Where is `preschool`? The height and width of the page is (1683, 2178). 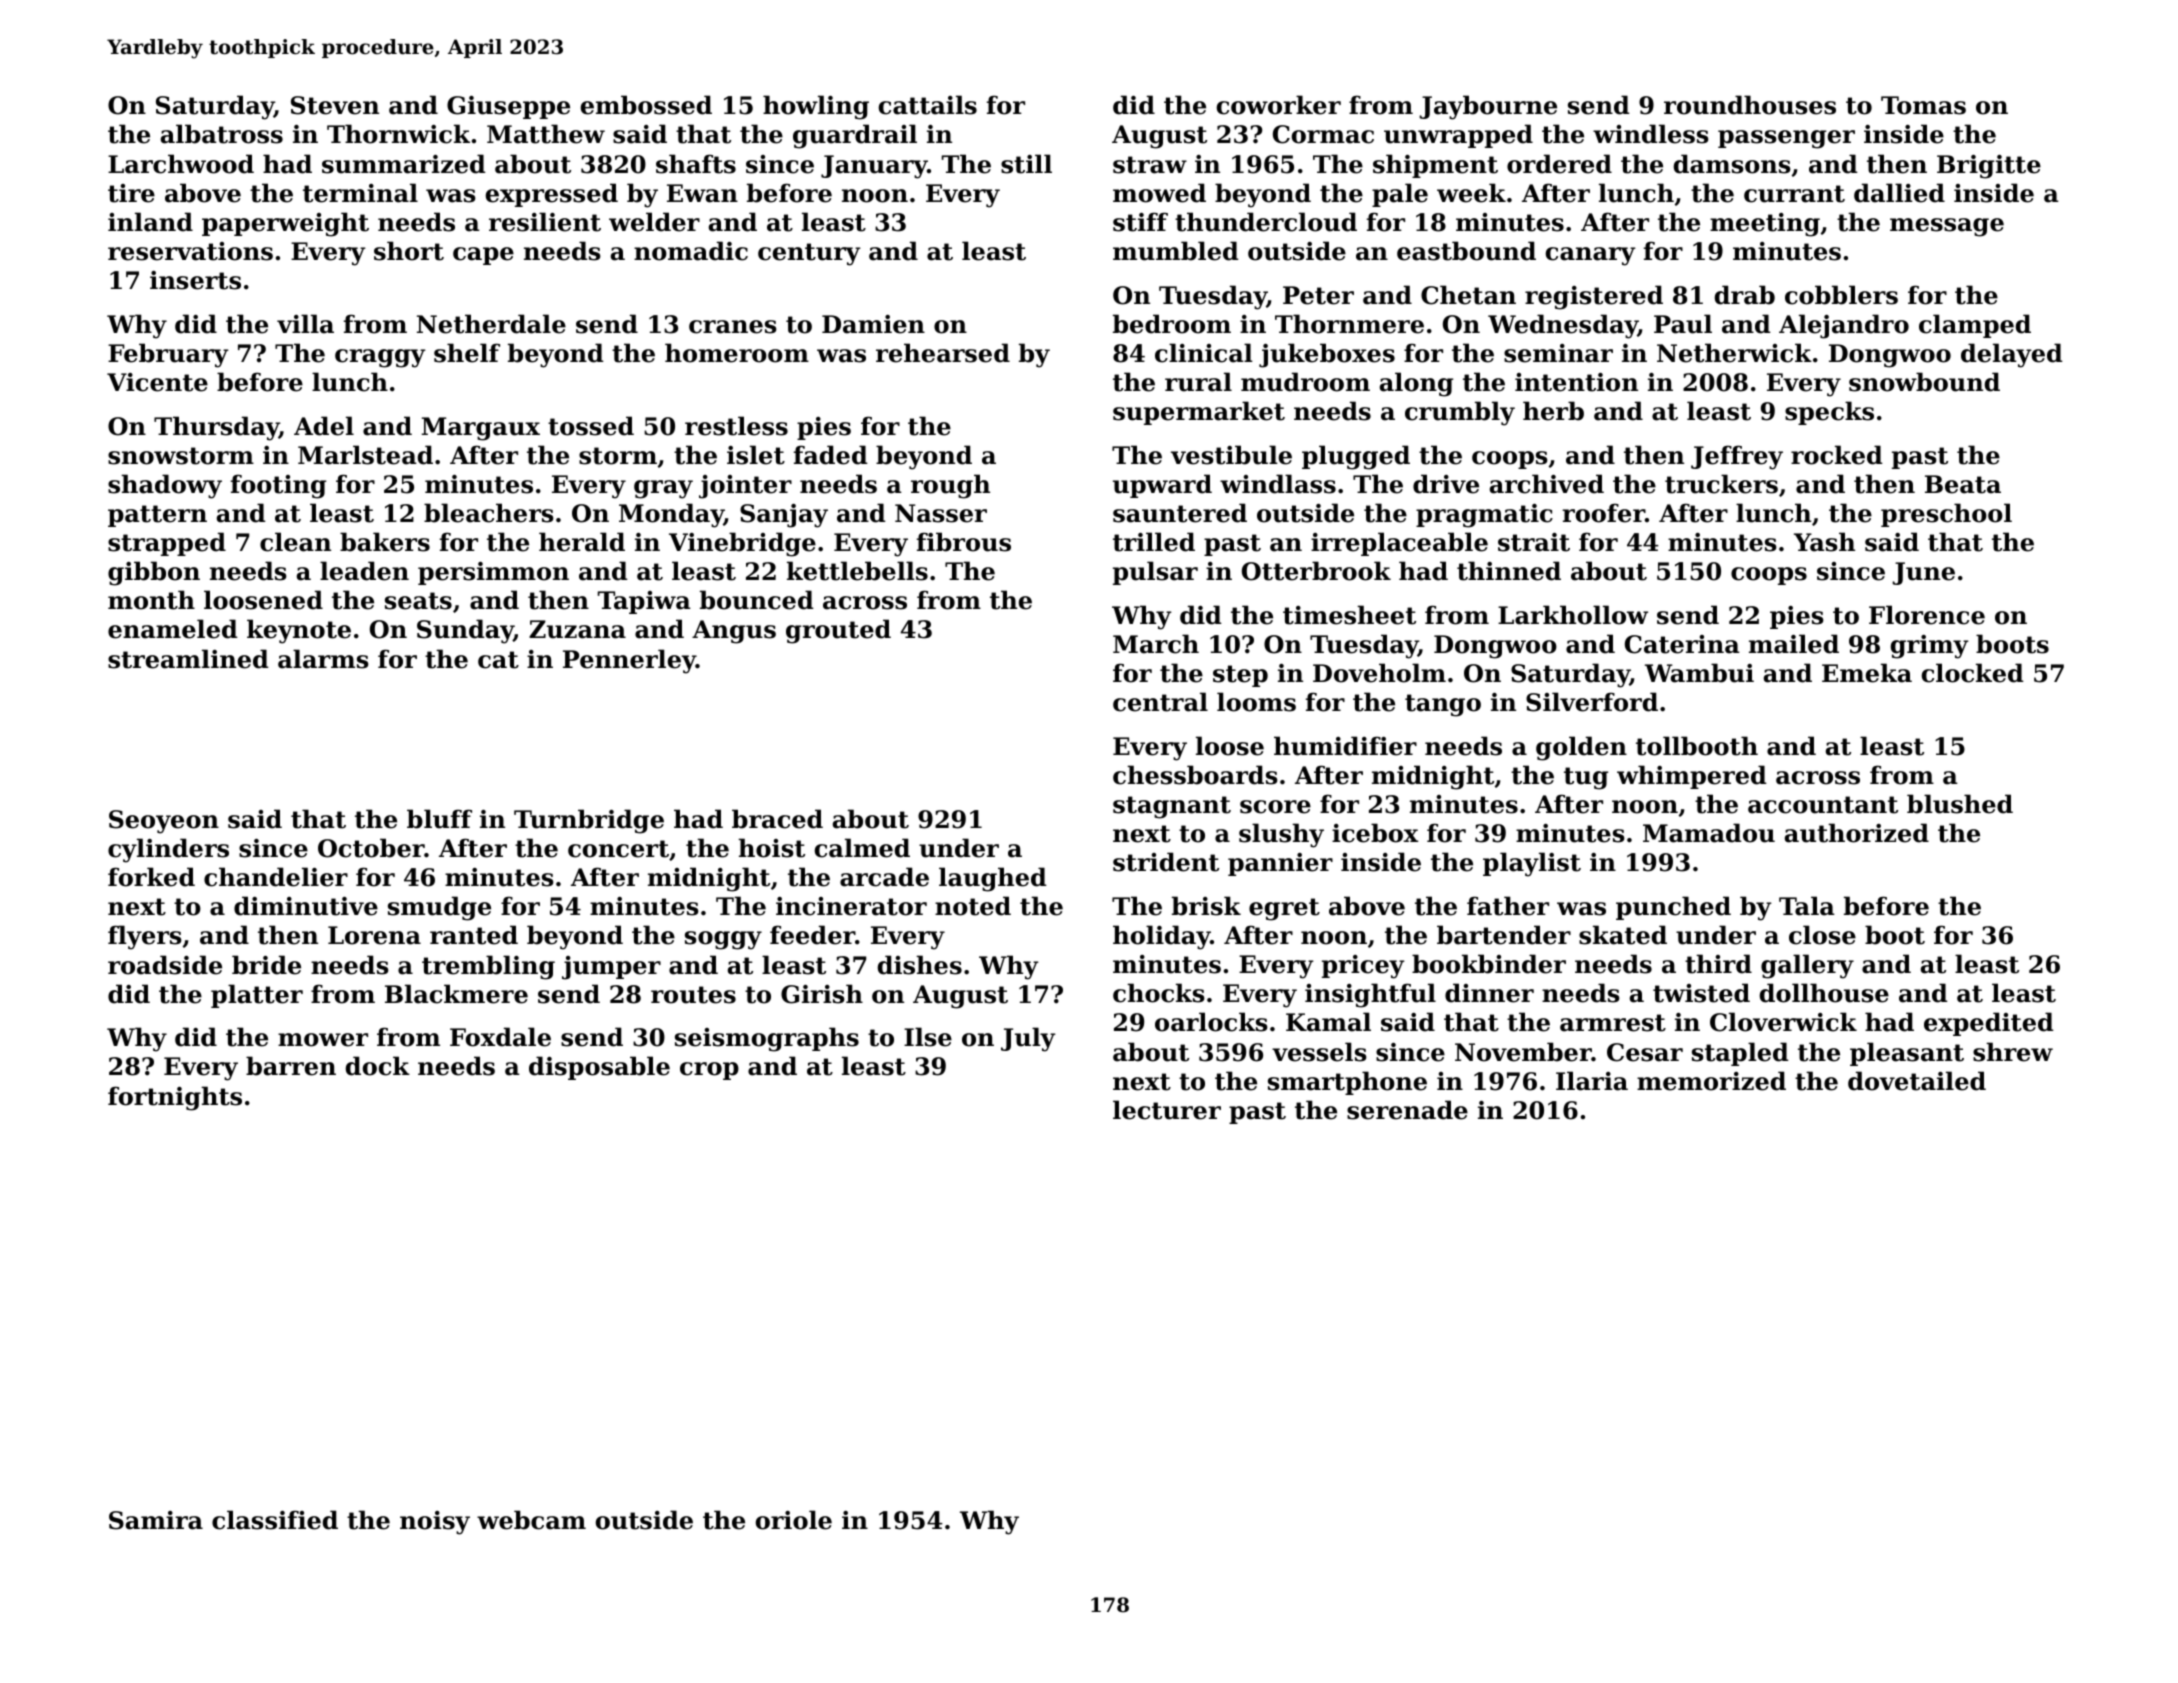
preschool is located at coordinates (1946, 515).
